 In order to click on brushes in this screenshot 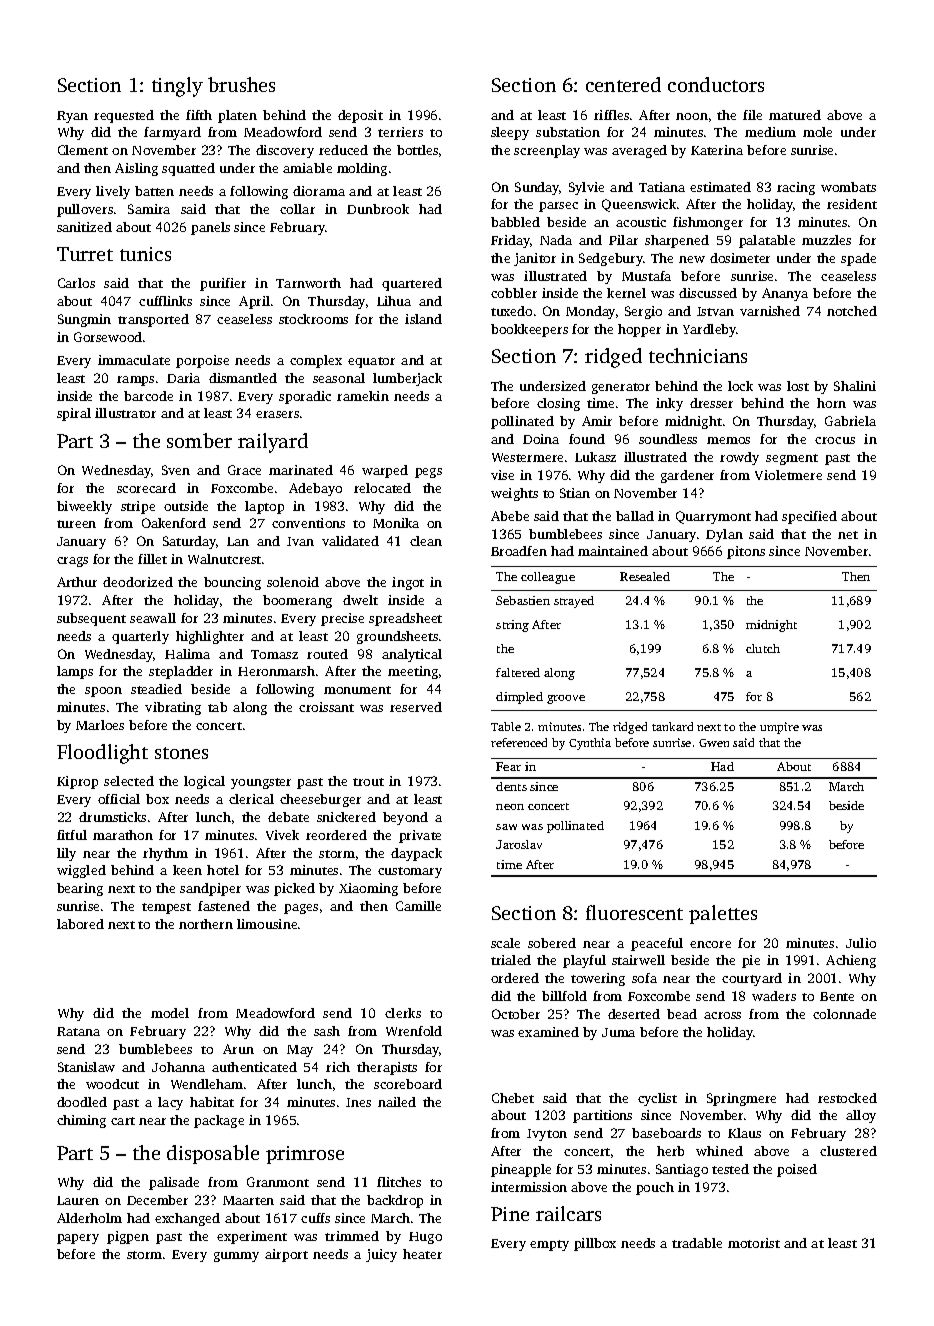, I will do `click(241, 84)`.
